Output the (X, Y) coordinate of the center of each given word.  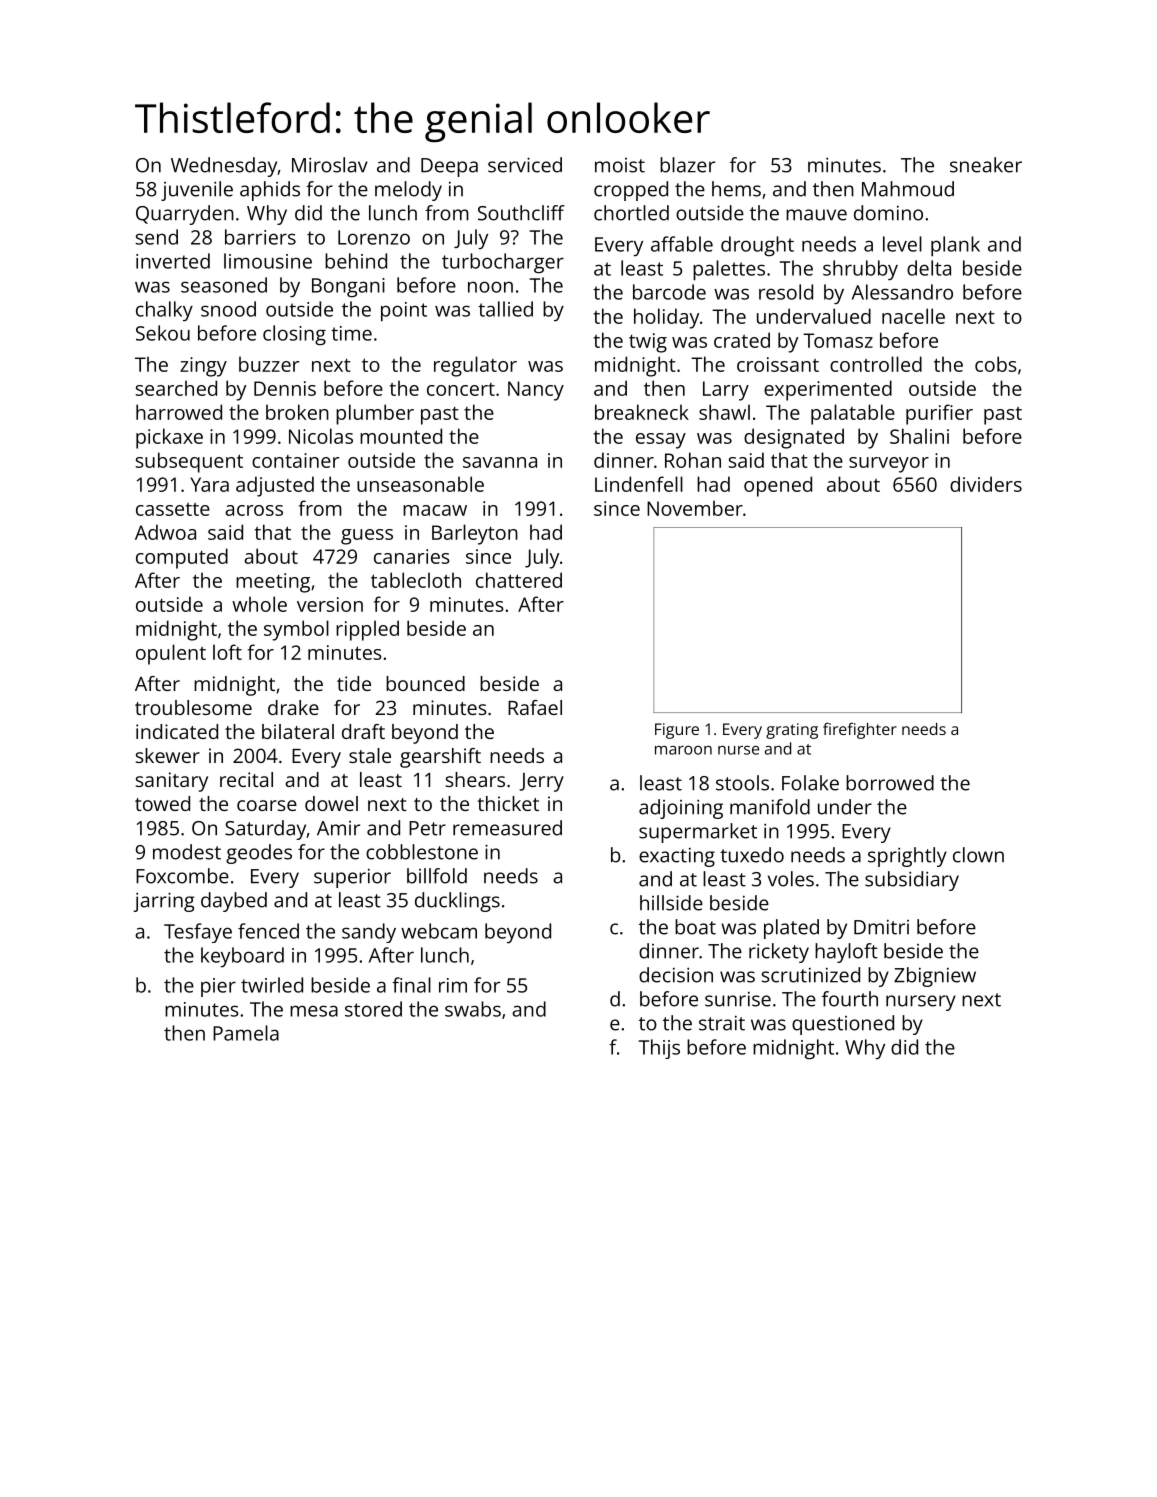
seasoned (224, 285)
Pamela (246, 1033)
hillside (671, 903)
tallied (505, 309)
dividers (986, 484)
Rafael (535, 707)
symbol (296, 630)
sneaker (986, 165)
